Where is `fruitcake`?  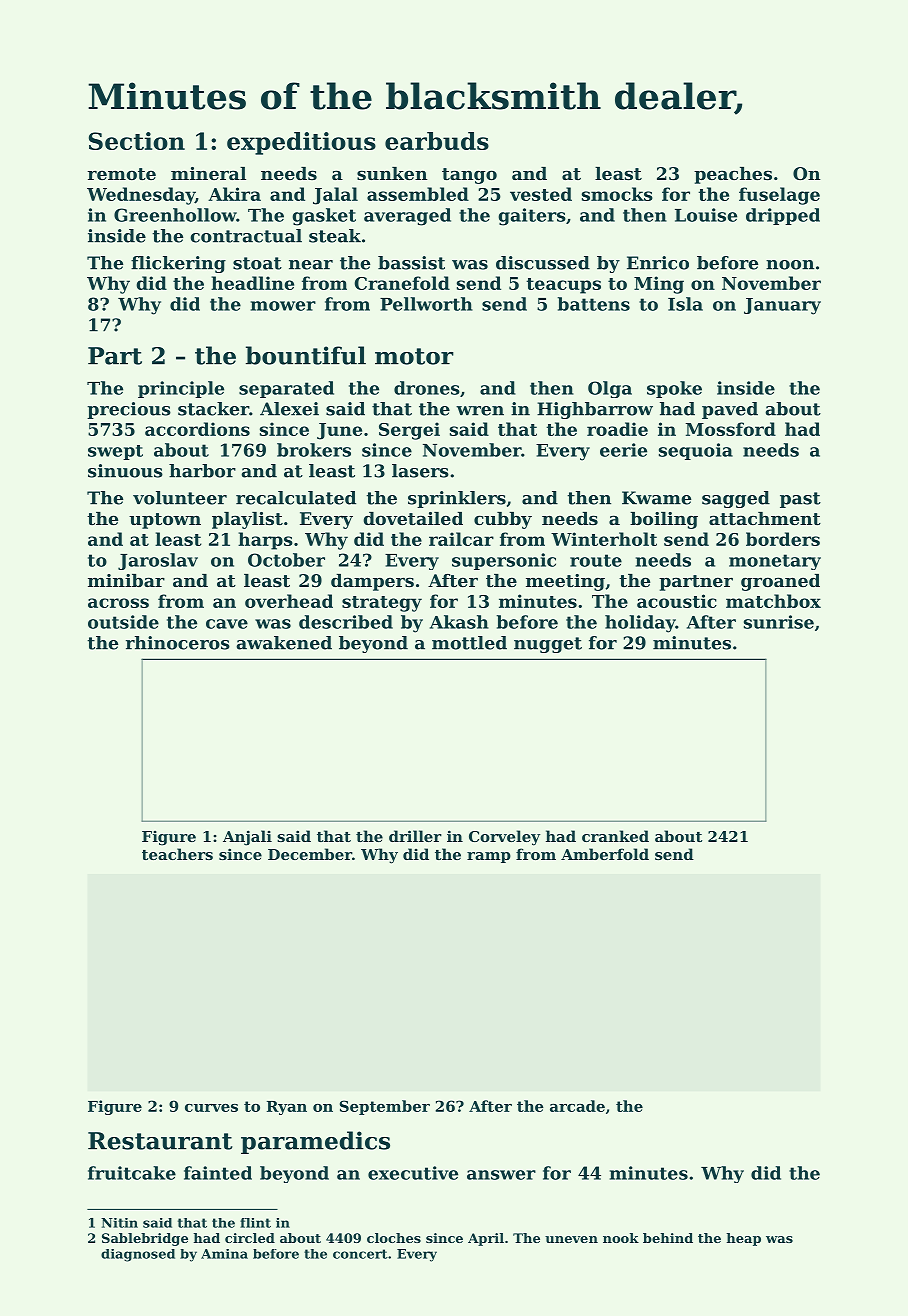 fruitcake is located at coordinates (132, 1173).
